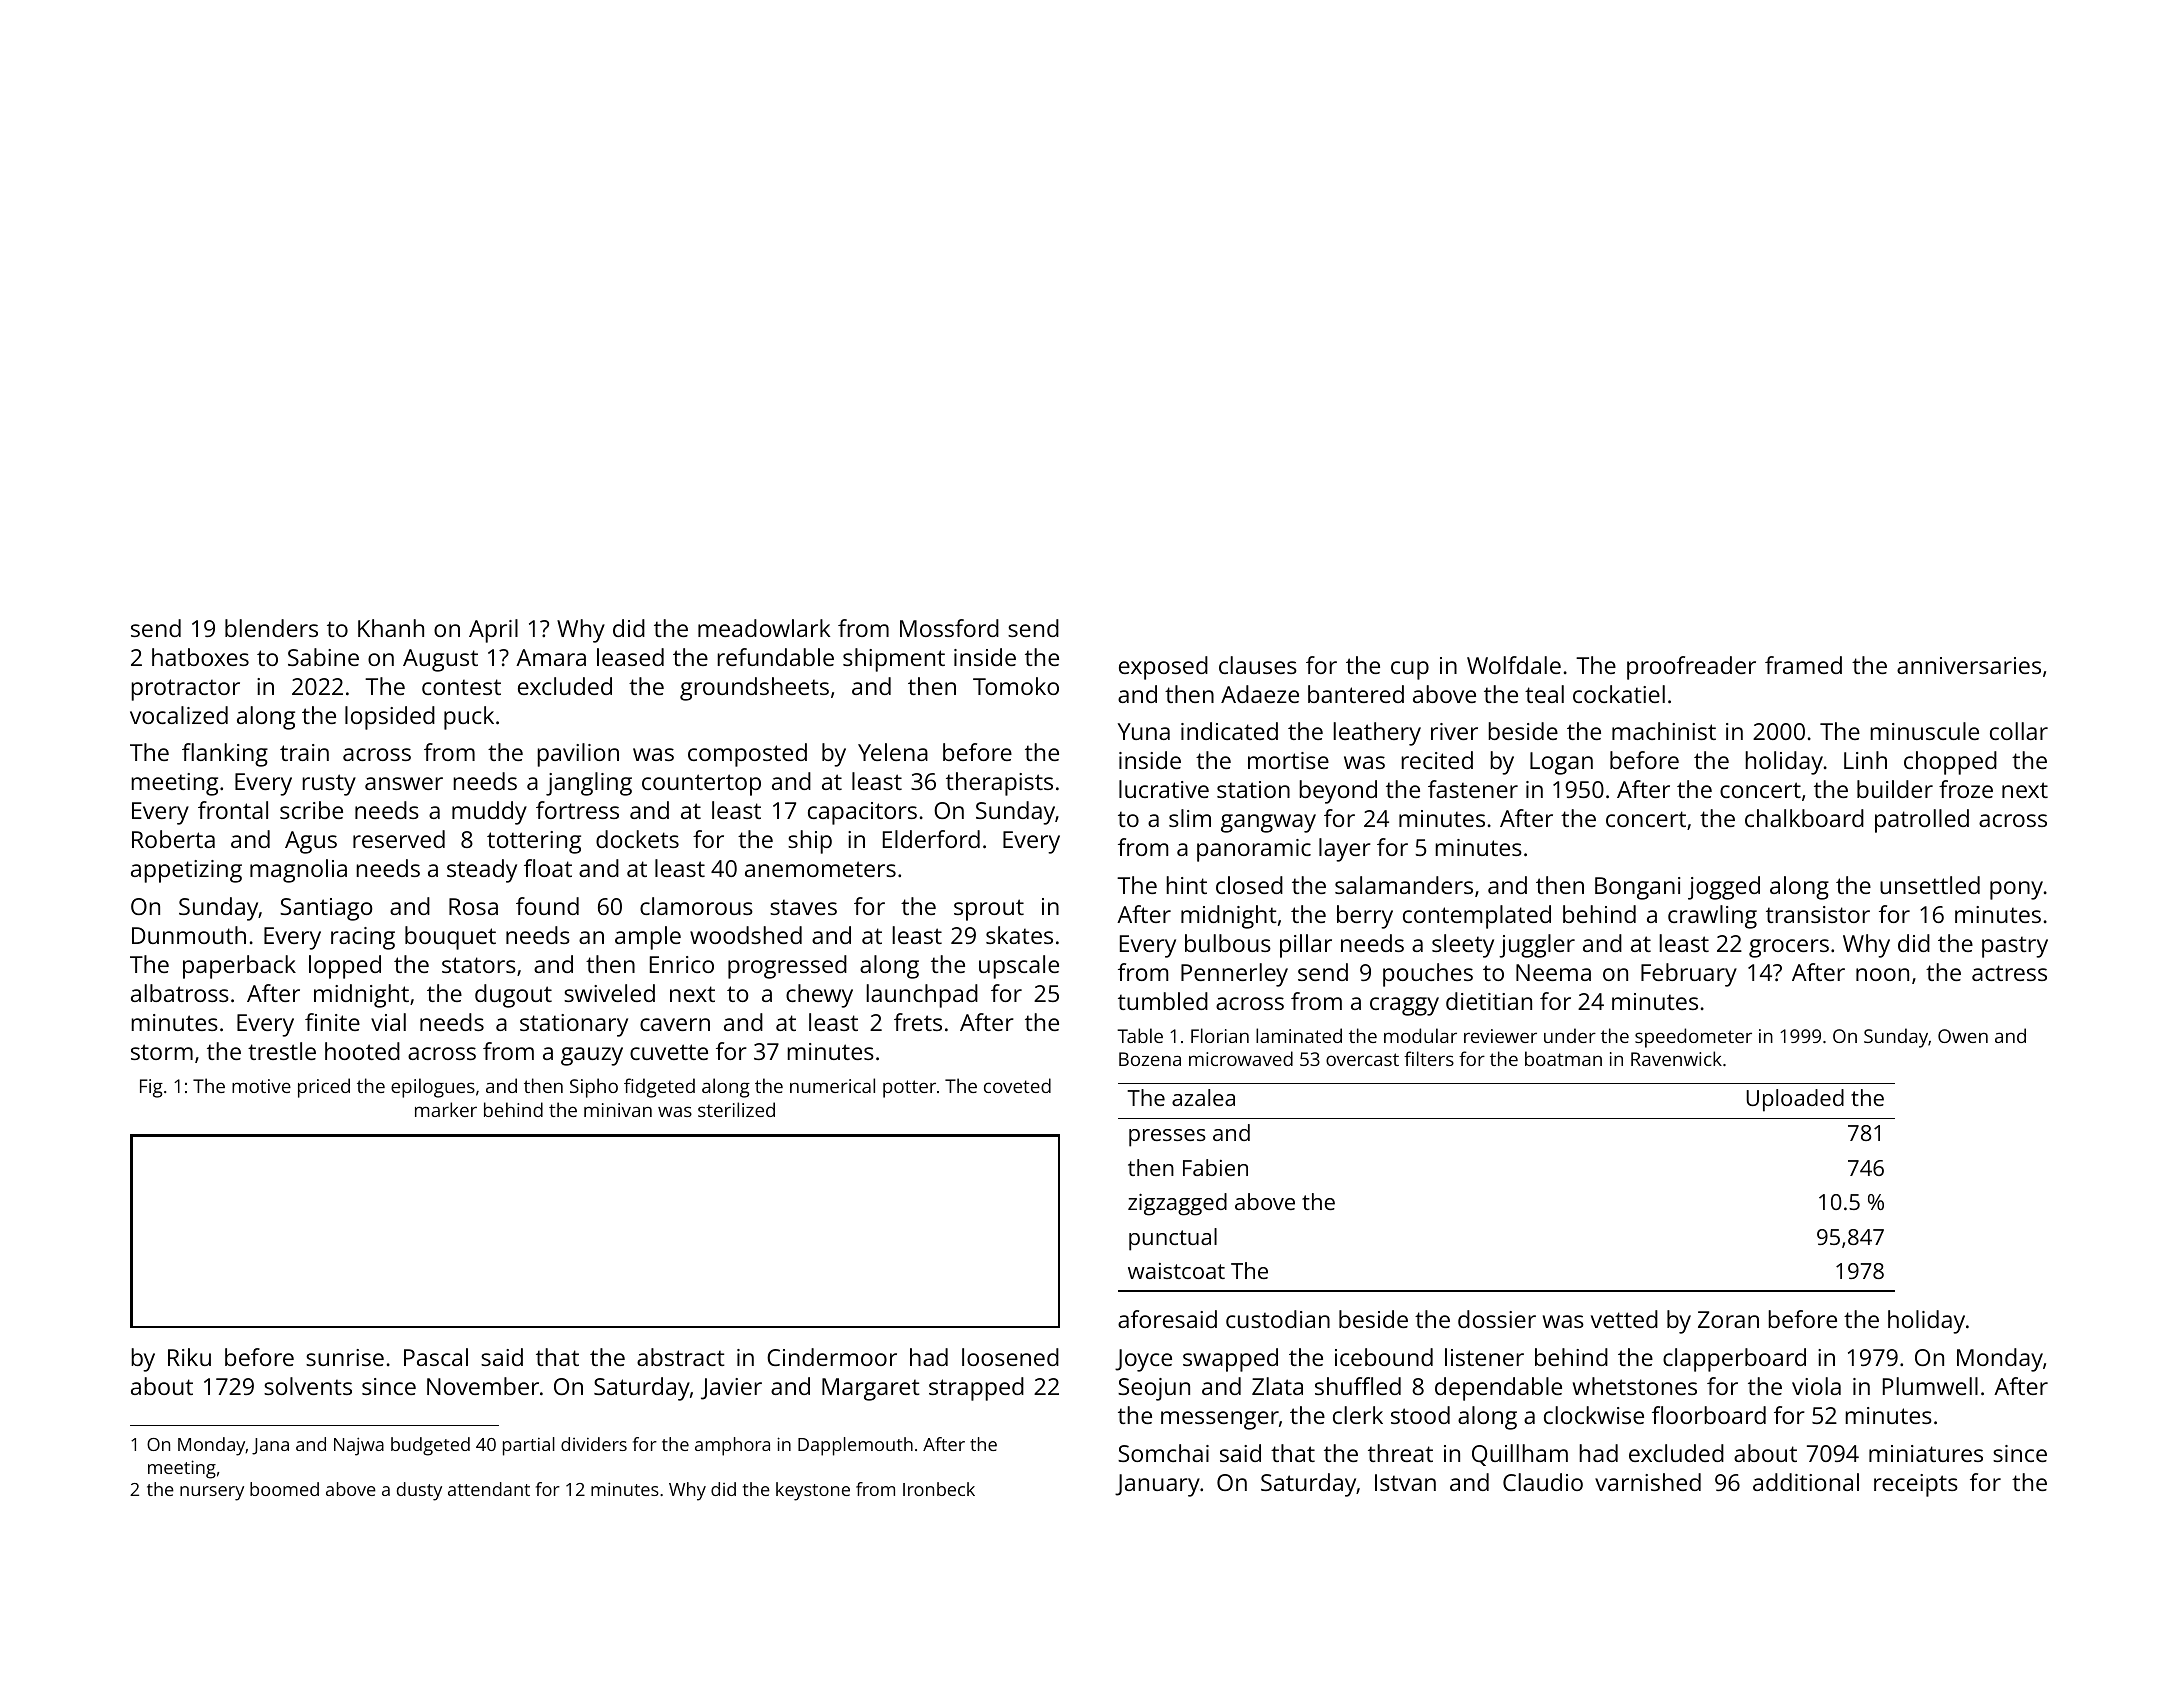  What do you see at coordinates (1157, 1485) in the image?
I see `January` at bounding box center [1157, 1485].
